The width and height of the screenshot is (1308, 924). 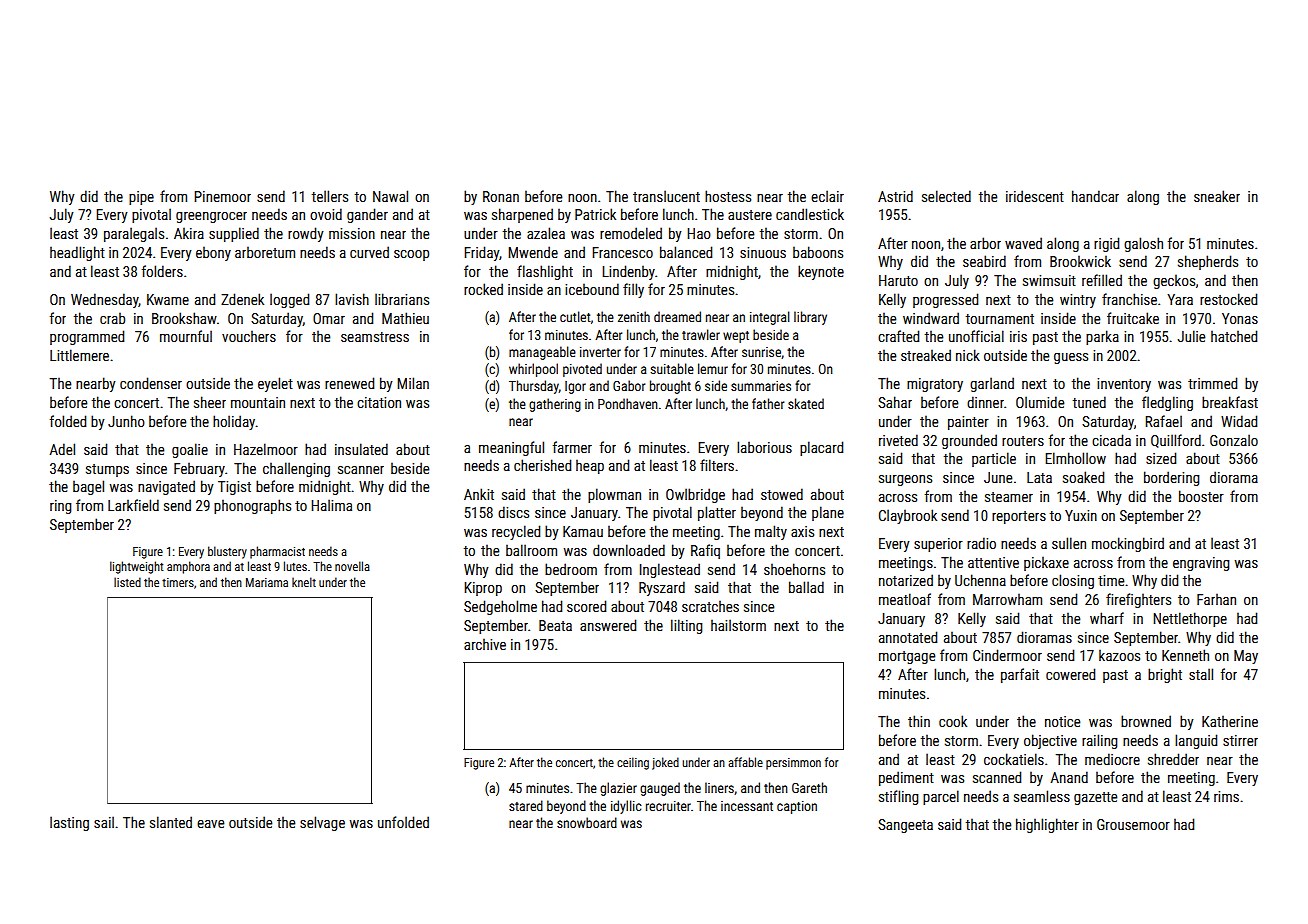 What do you see at coordinates (1020, 675) in the screenshot?
I see `parfait` at bounding box center [1020, 675].
